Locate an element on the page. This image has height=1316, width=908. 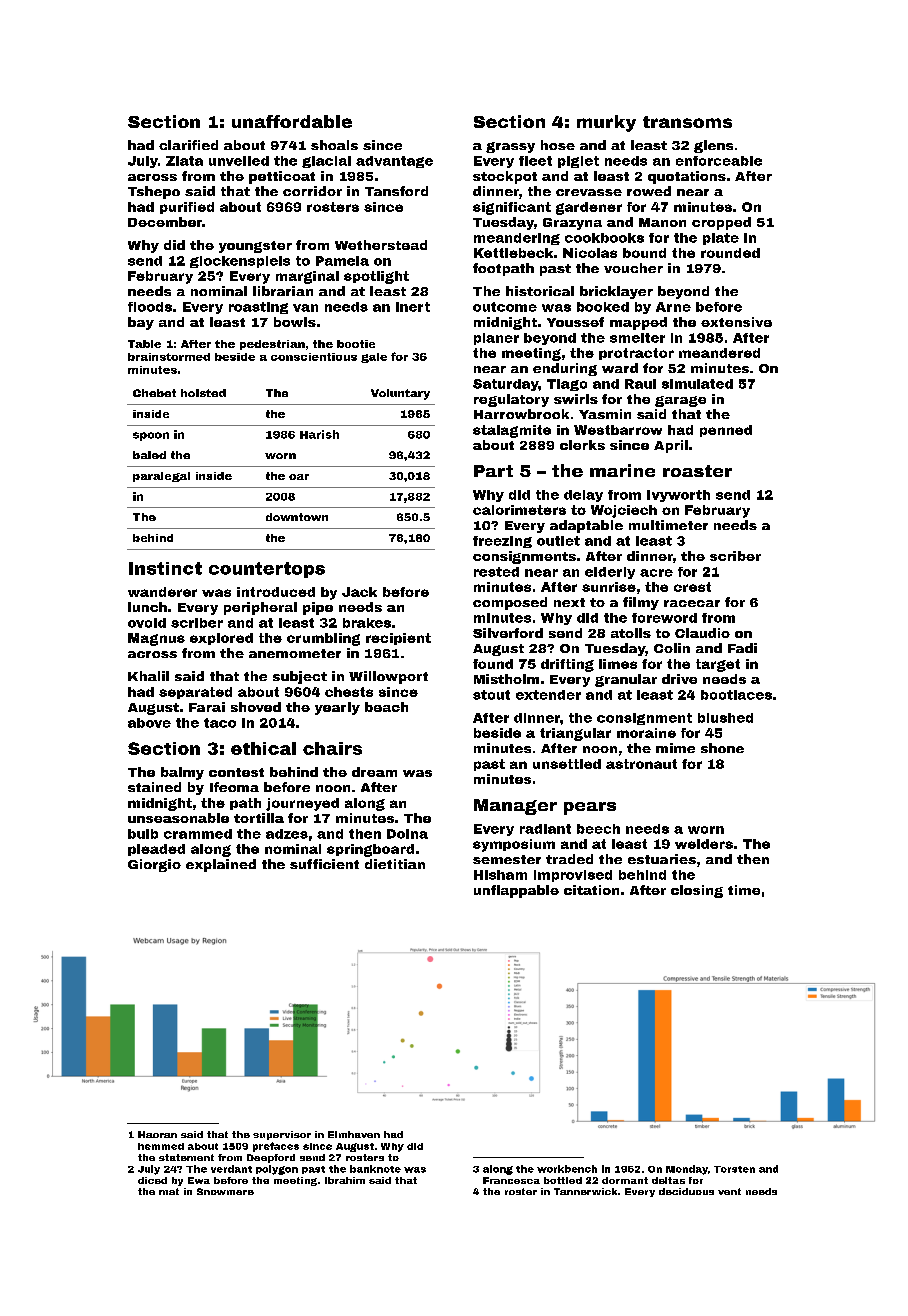
supervisor is located at coordinates (282, 1135).
